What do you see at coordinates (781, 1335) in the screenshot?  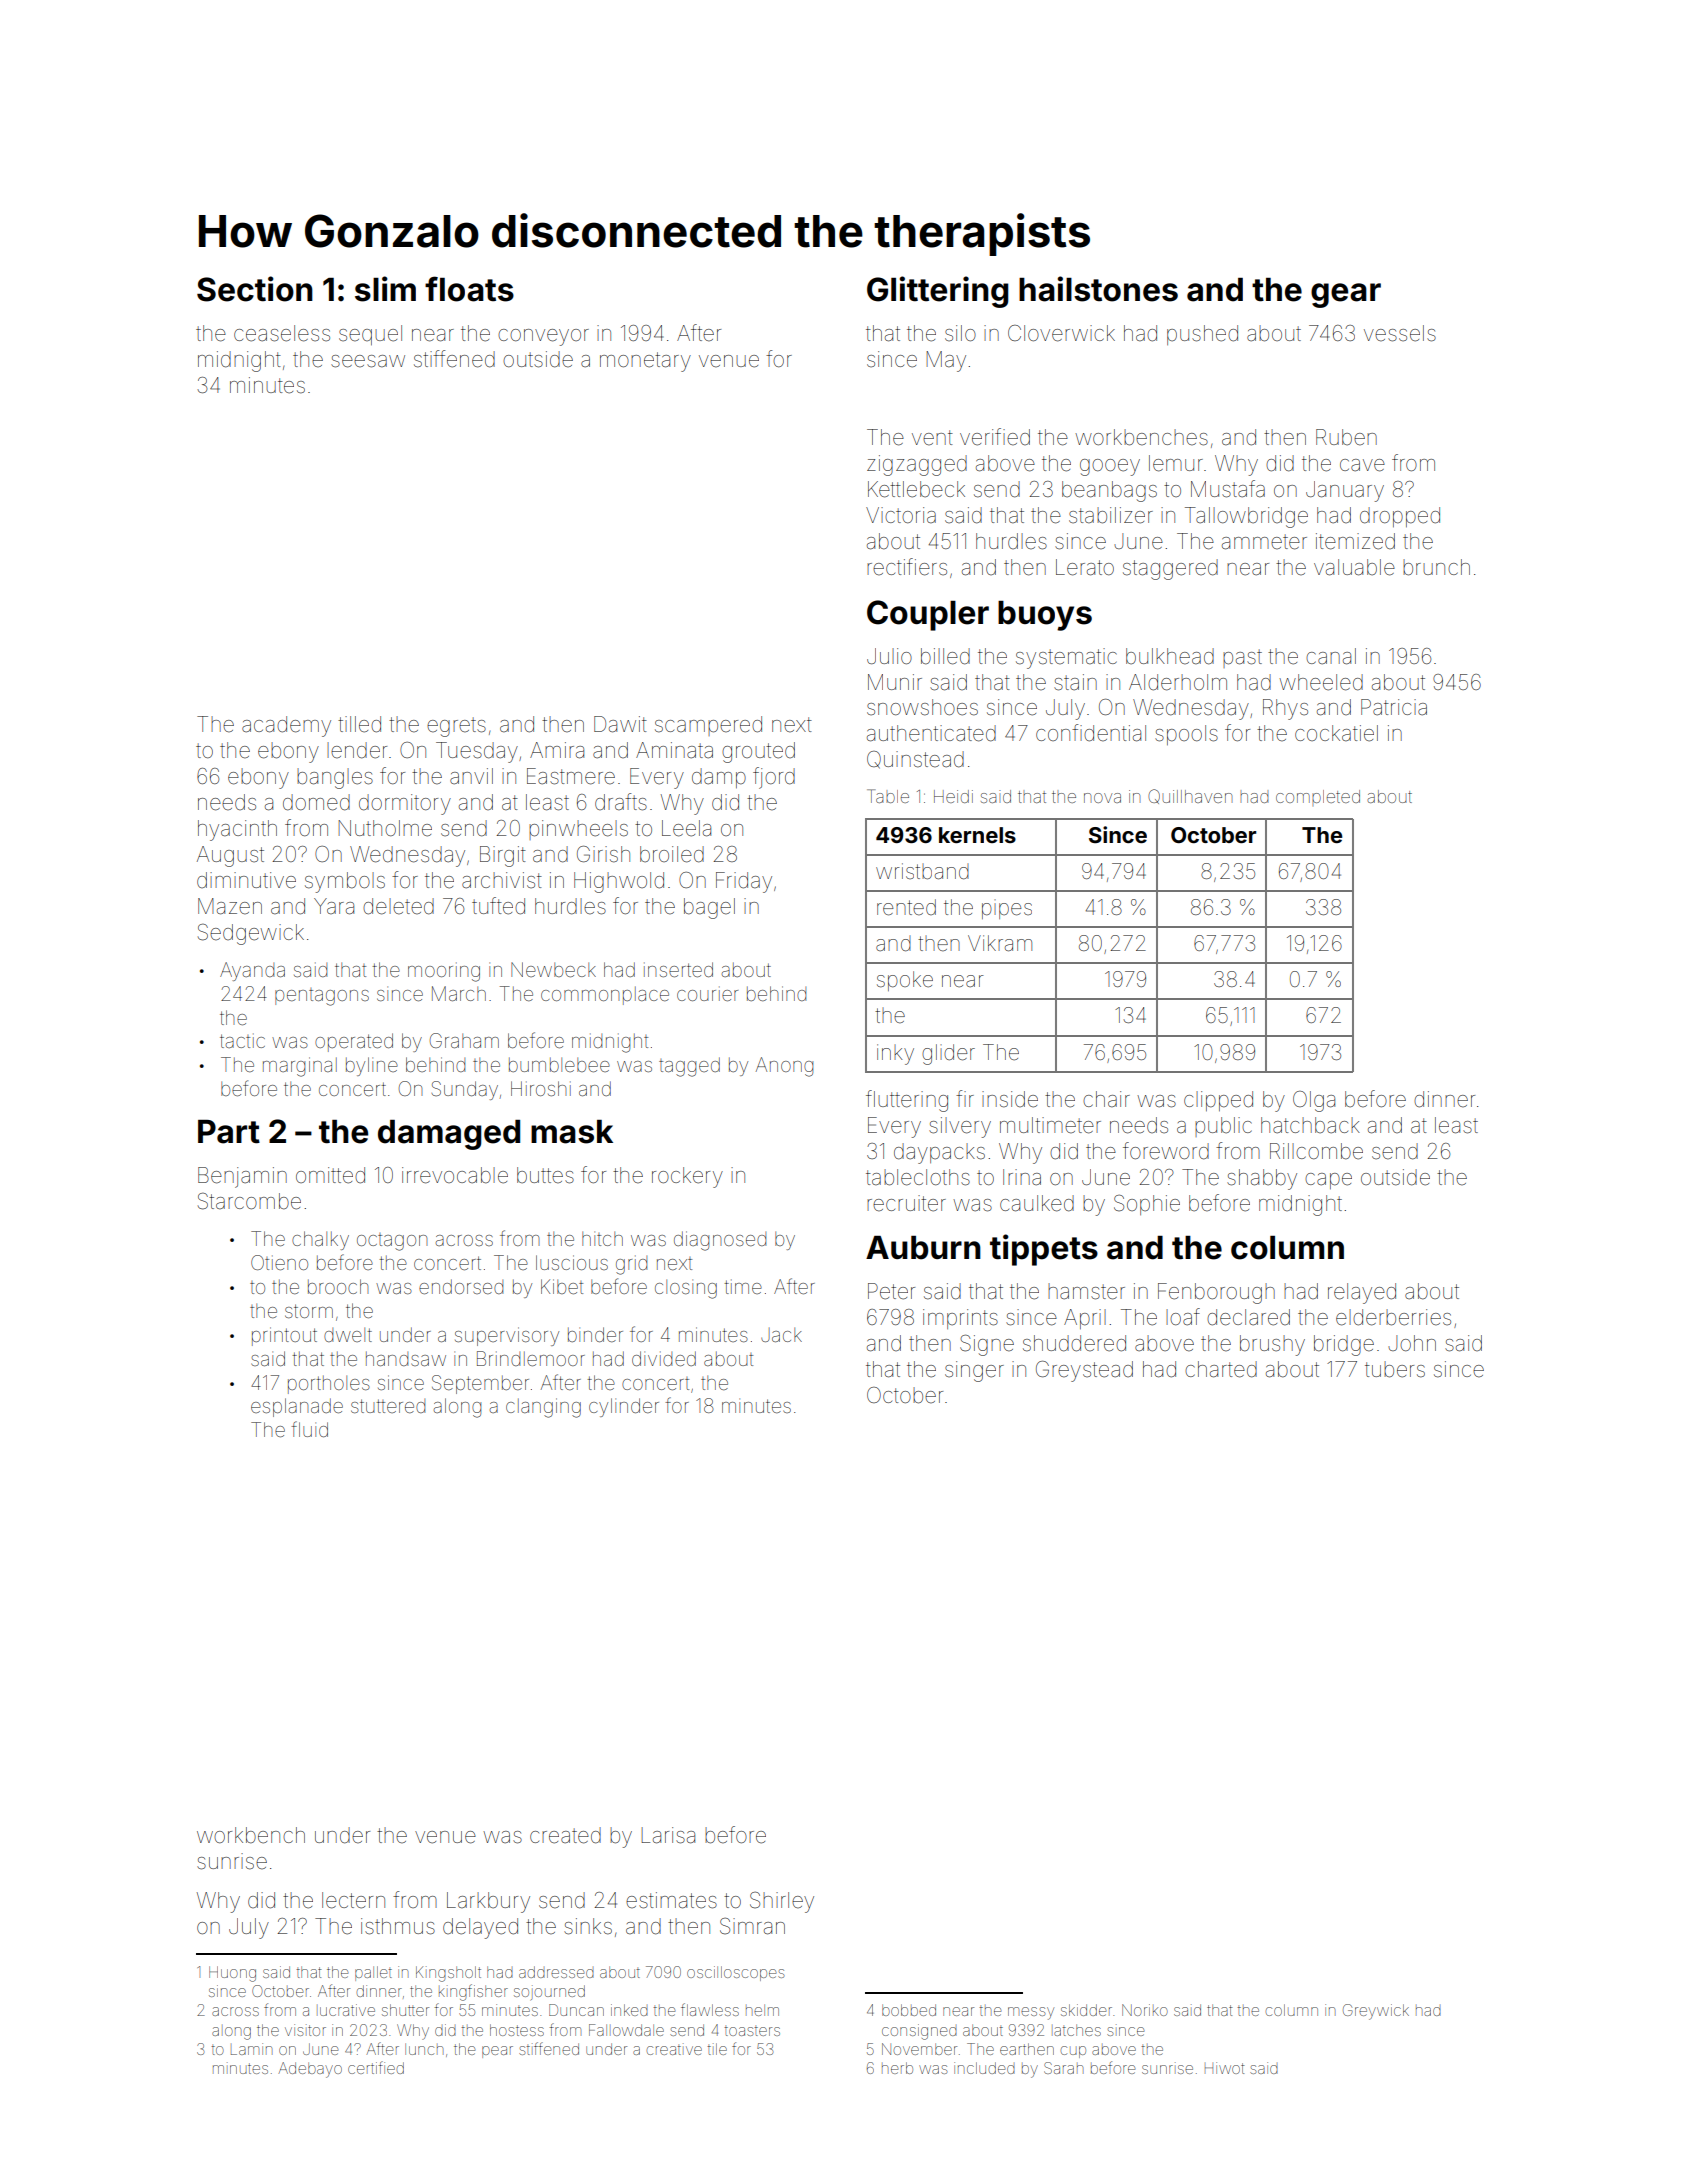 I see `Jack` at bounding box center [781, 1335].
